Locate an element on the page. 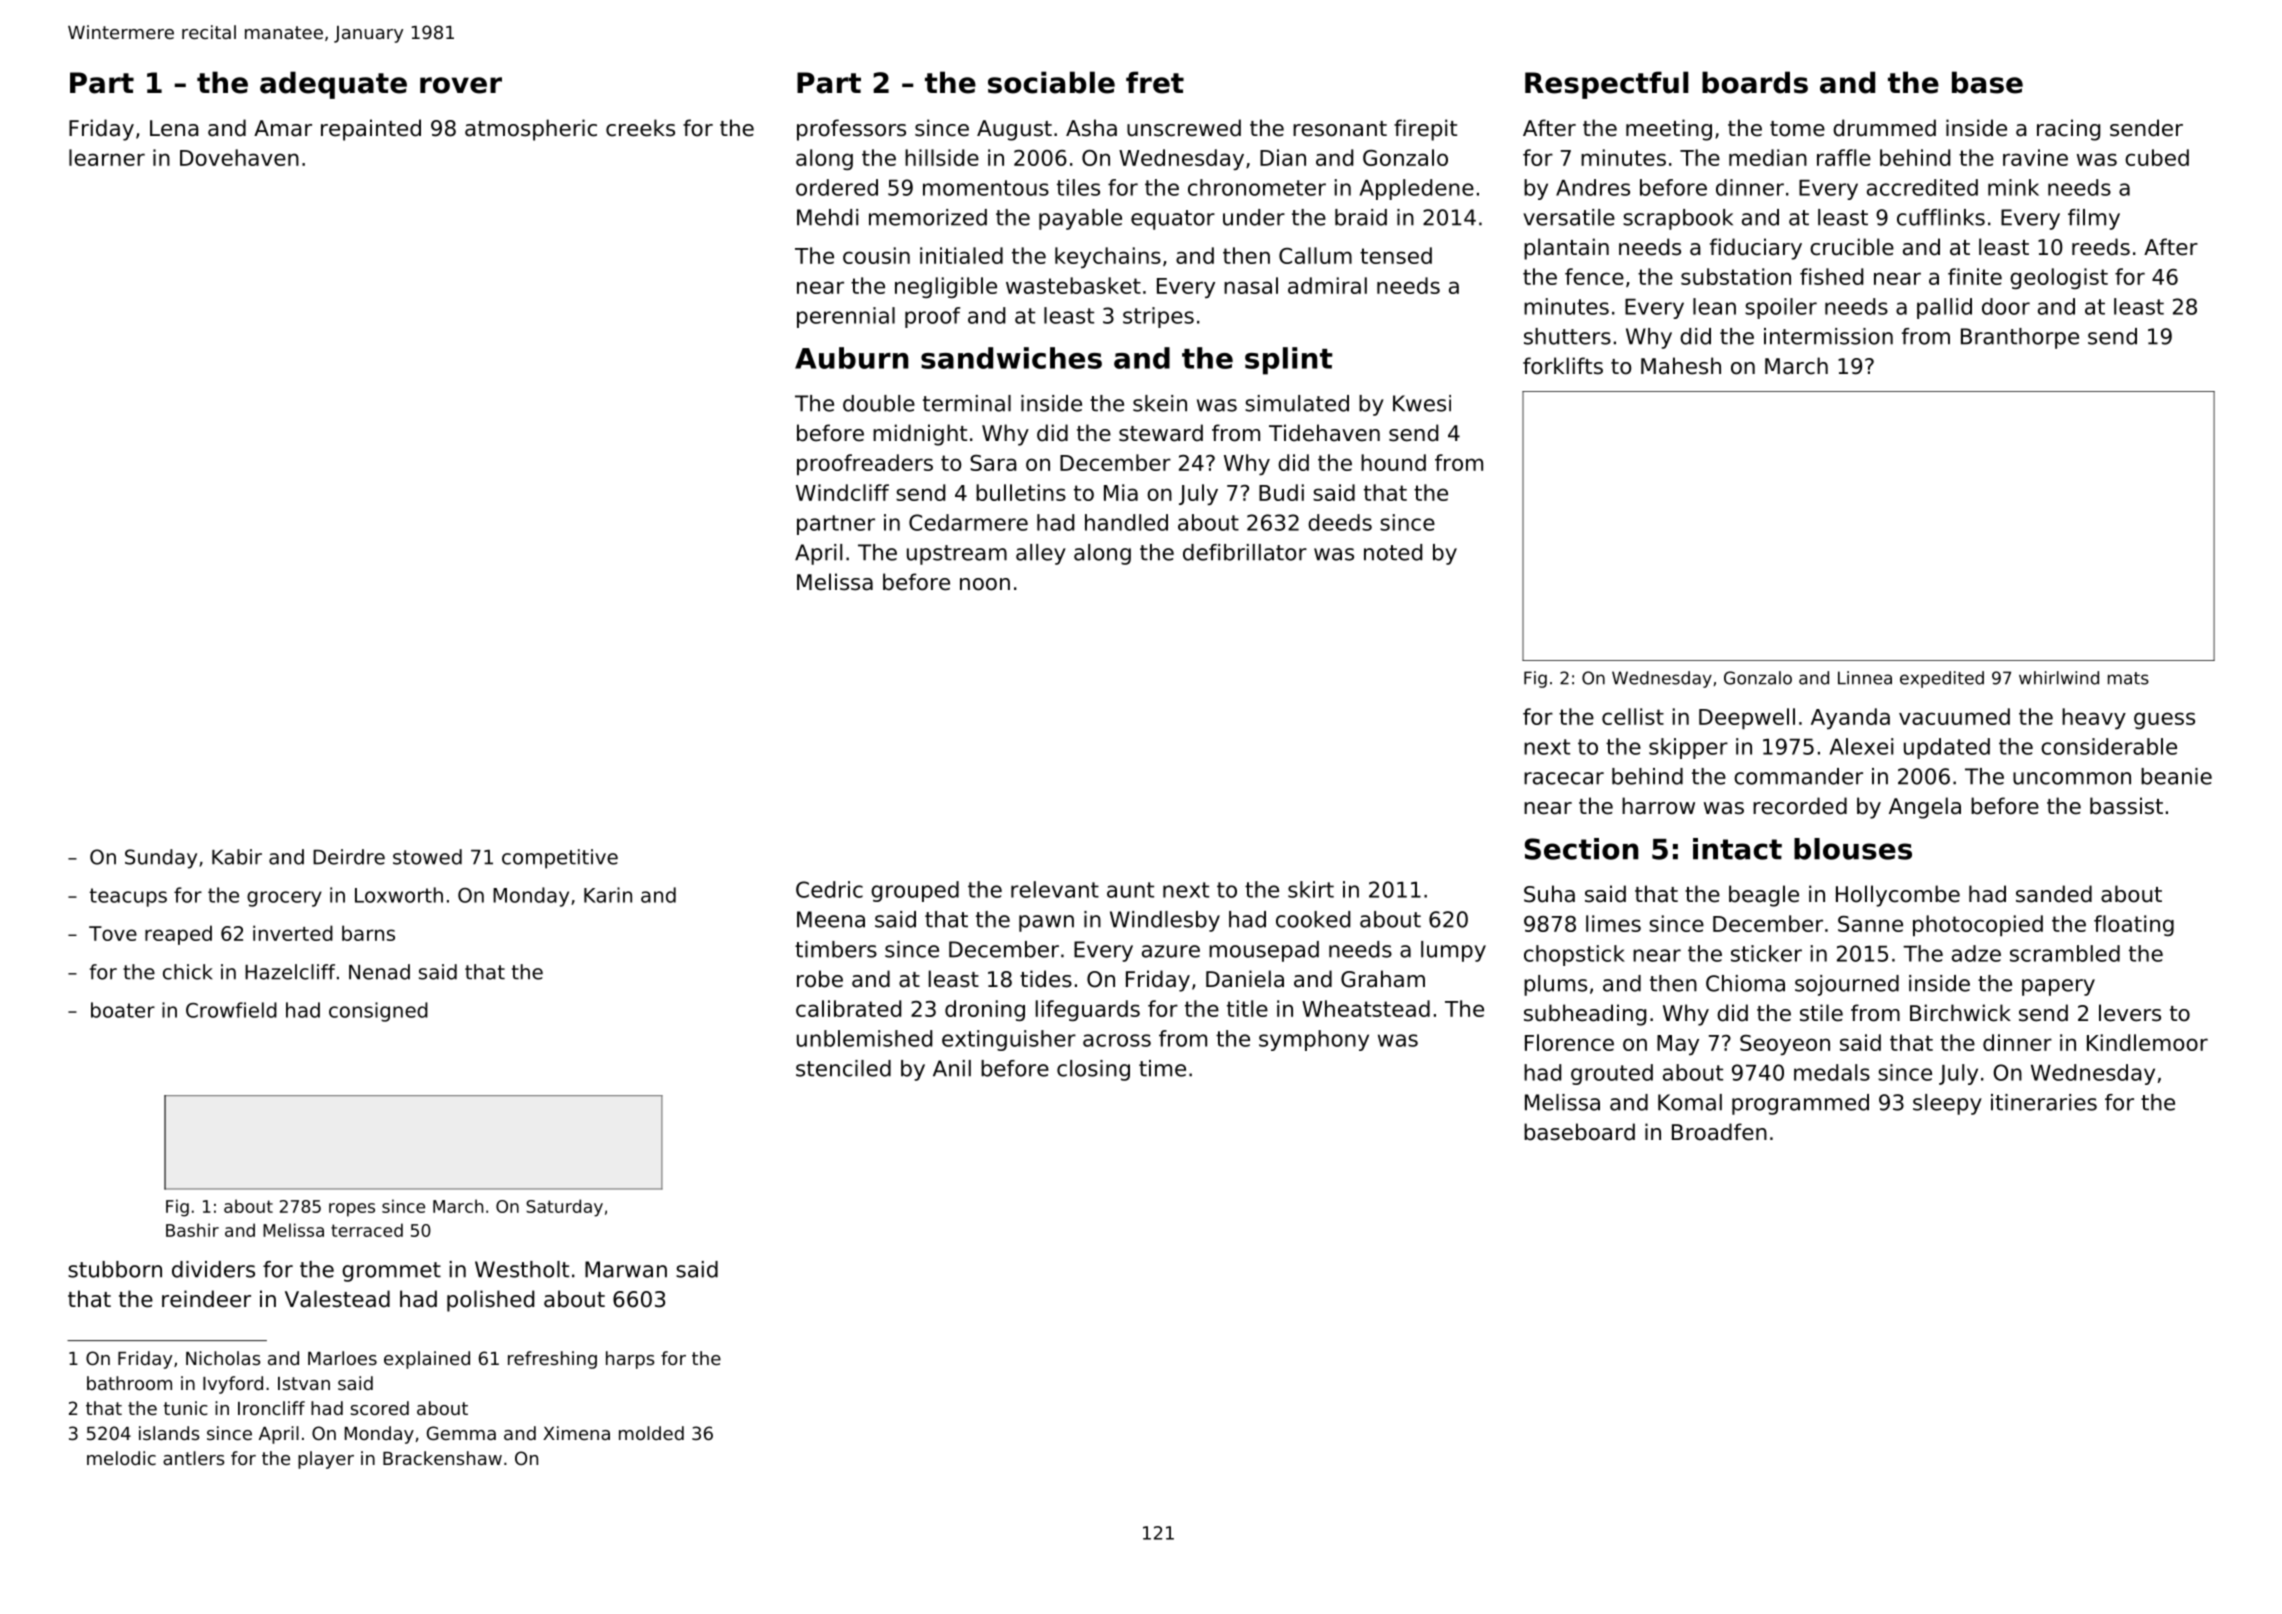 The image size is (2282, 1614). Auburn is located at coordinates (852, 358).
